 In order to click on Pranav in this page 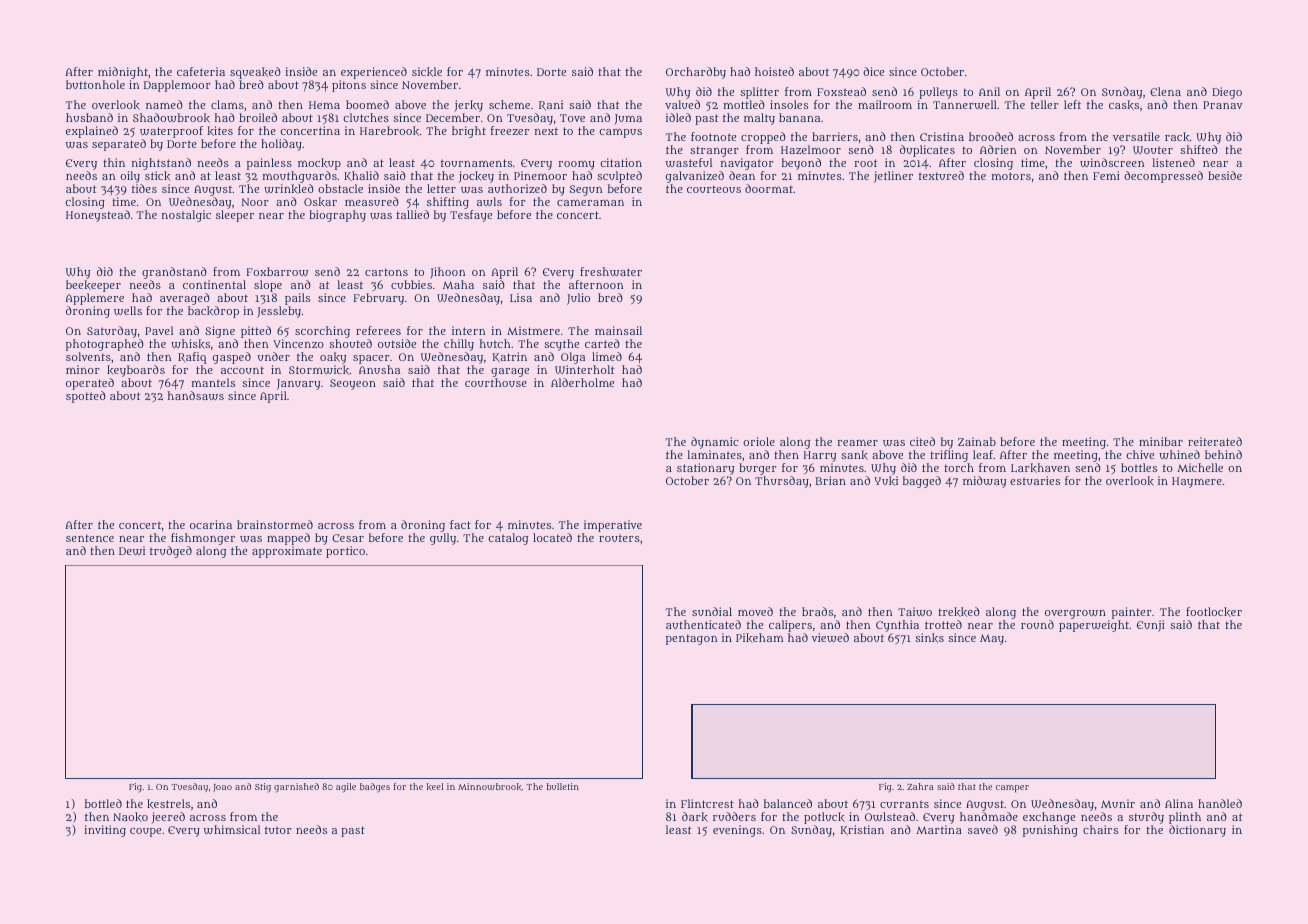, I will do `click(1223, 105)`.
